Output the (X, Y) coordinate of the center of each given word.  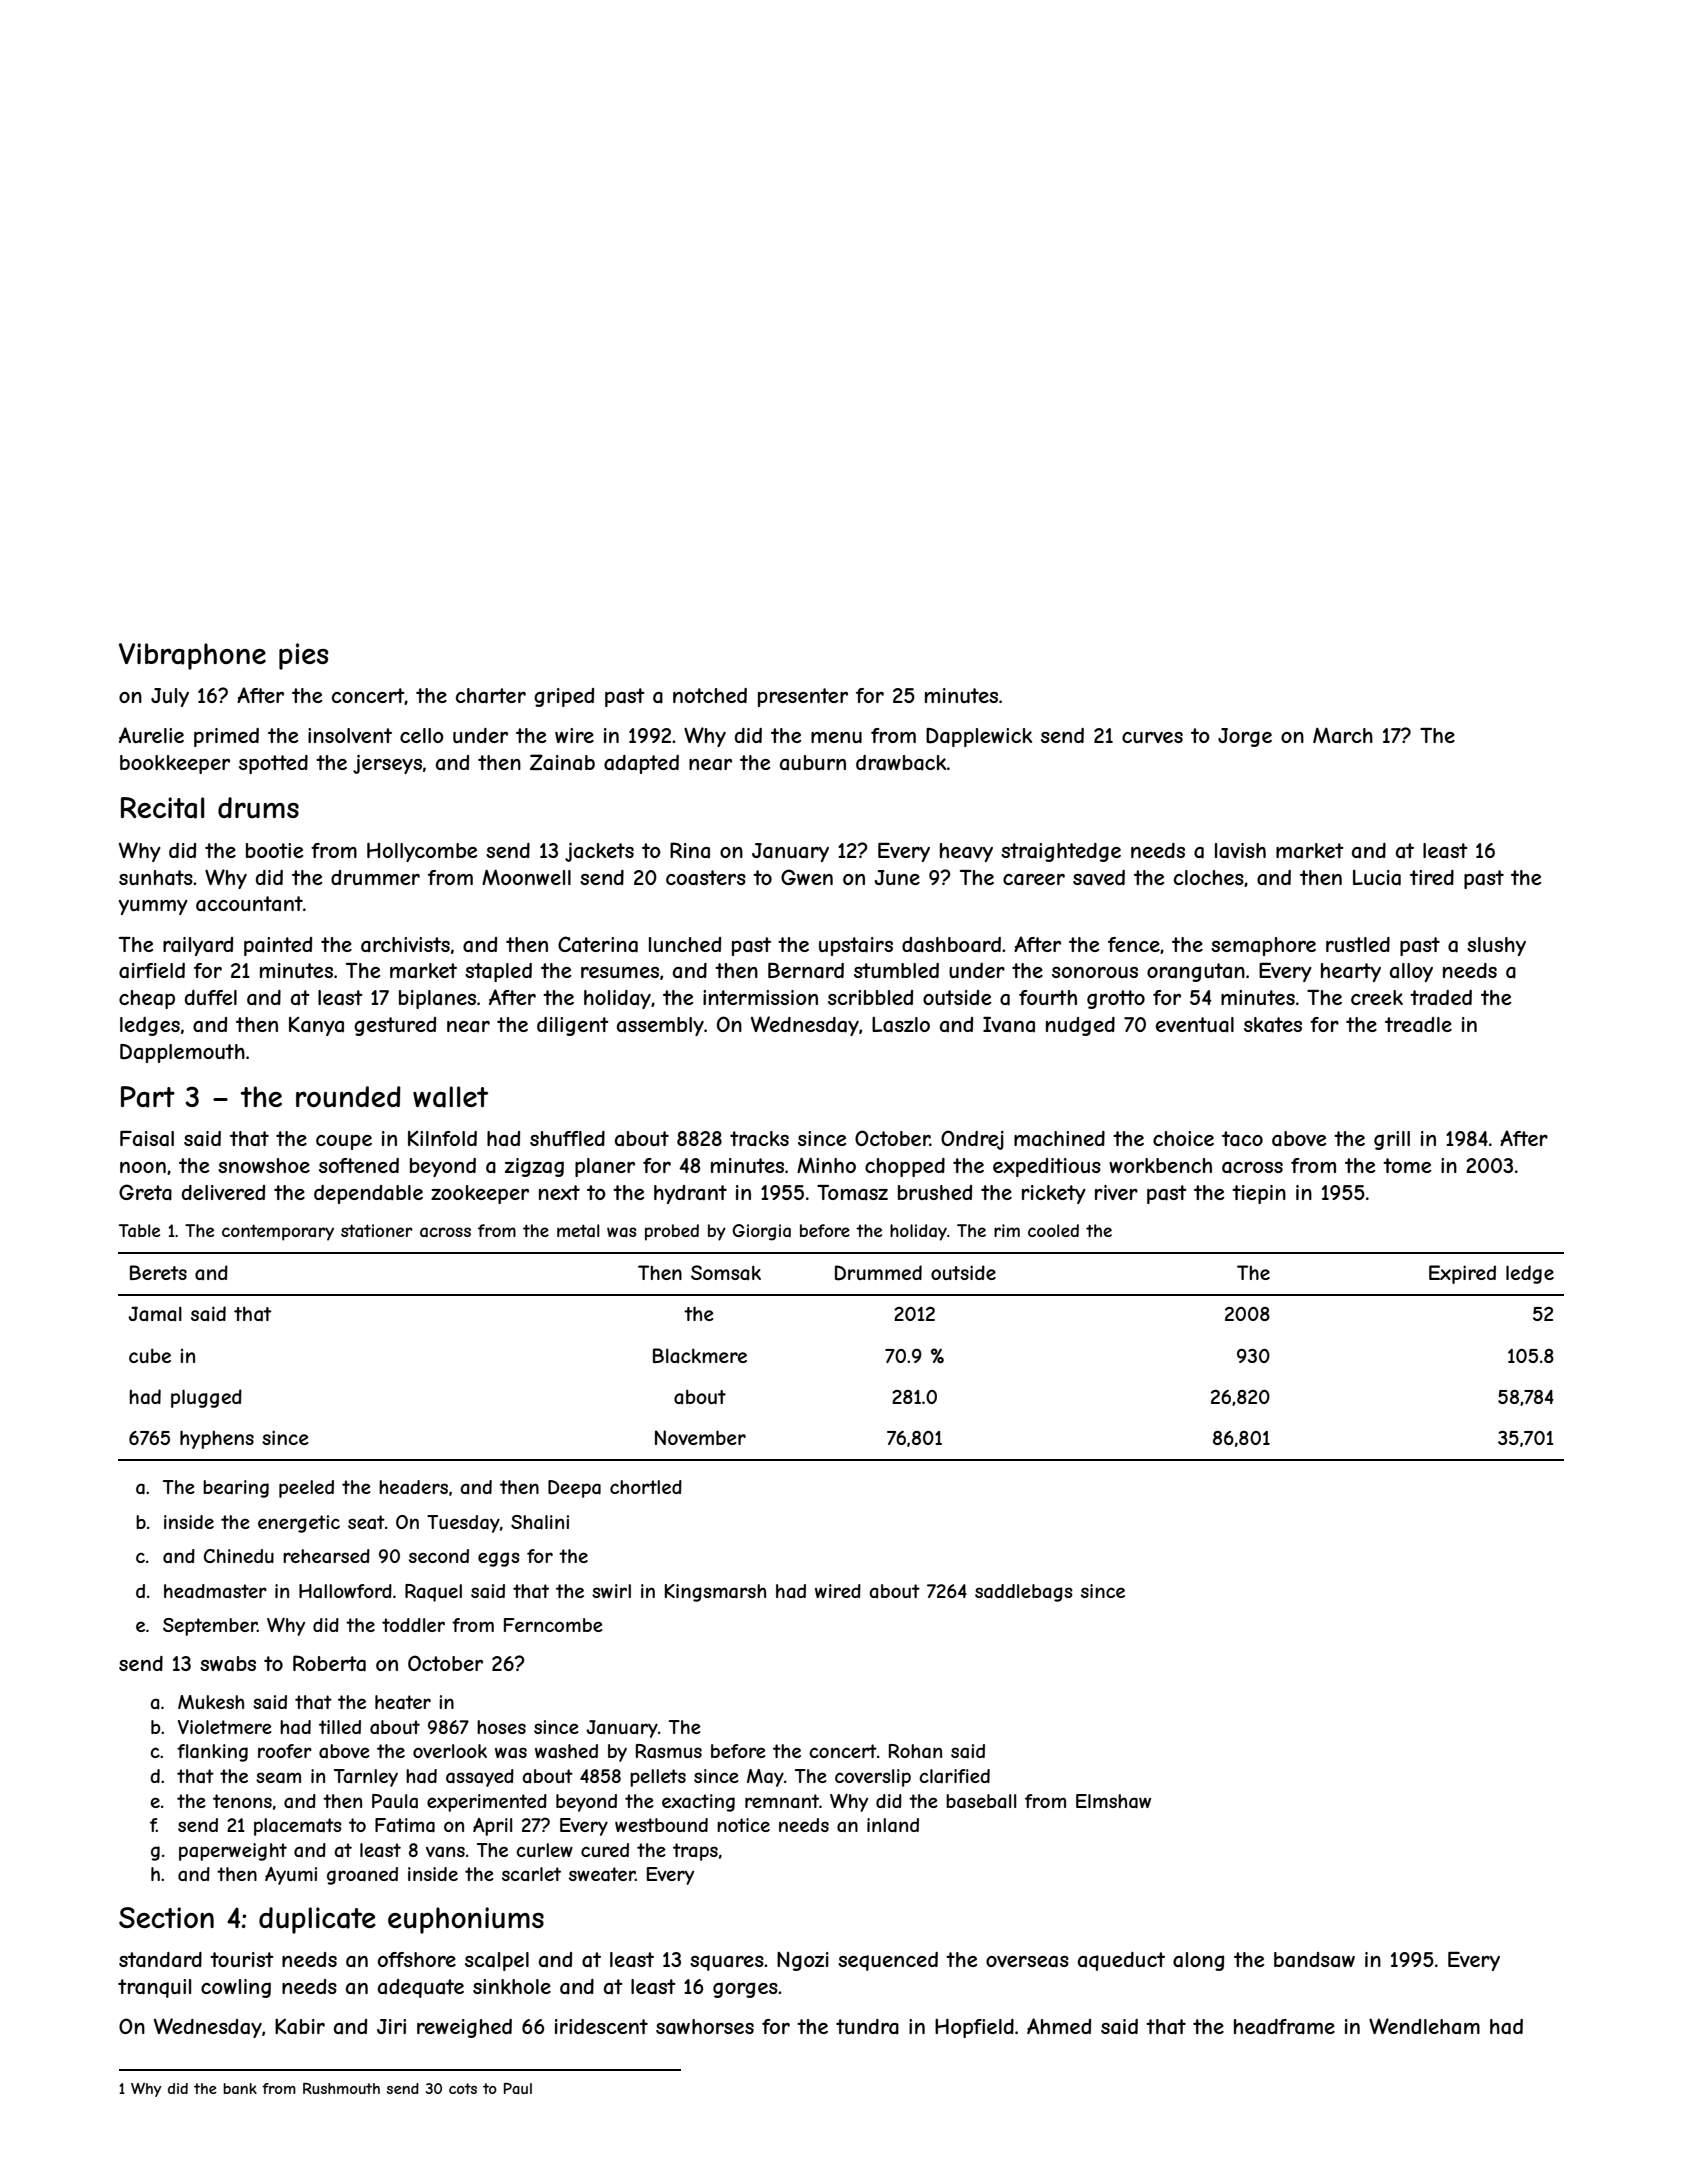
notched (710, 695)
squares (727, 1963)
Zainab (562, 762)
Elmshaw (1113, 1801)
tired (1432, 877)
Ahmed (1059, 2026)
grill (1392, 1140)
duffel (211, 997)
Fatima (405, 1825)
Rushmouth (341, 2088)
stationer (377, 1230)
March (1343, 736)
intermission (760, 997)
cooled (1053, 1230)
